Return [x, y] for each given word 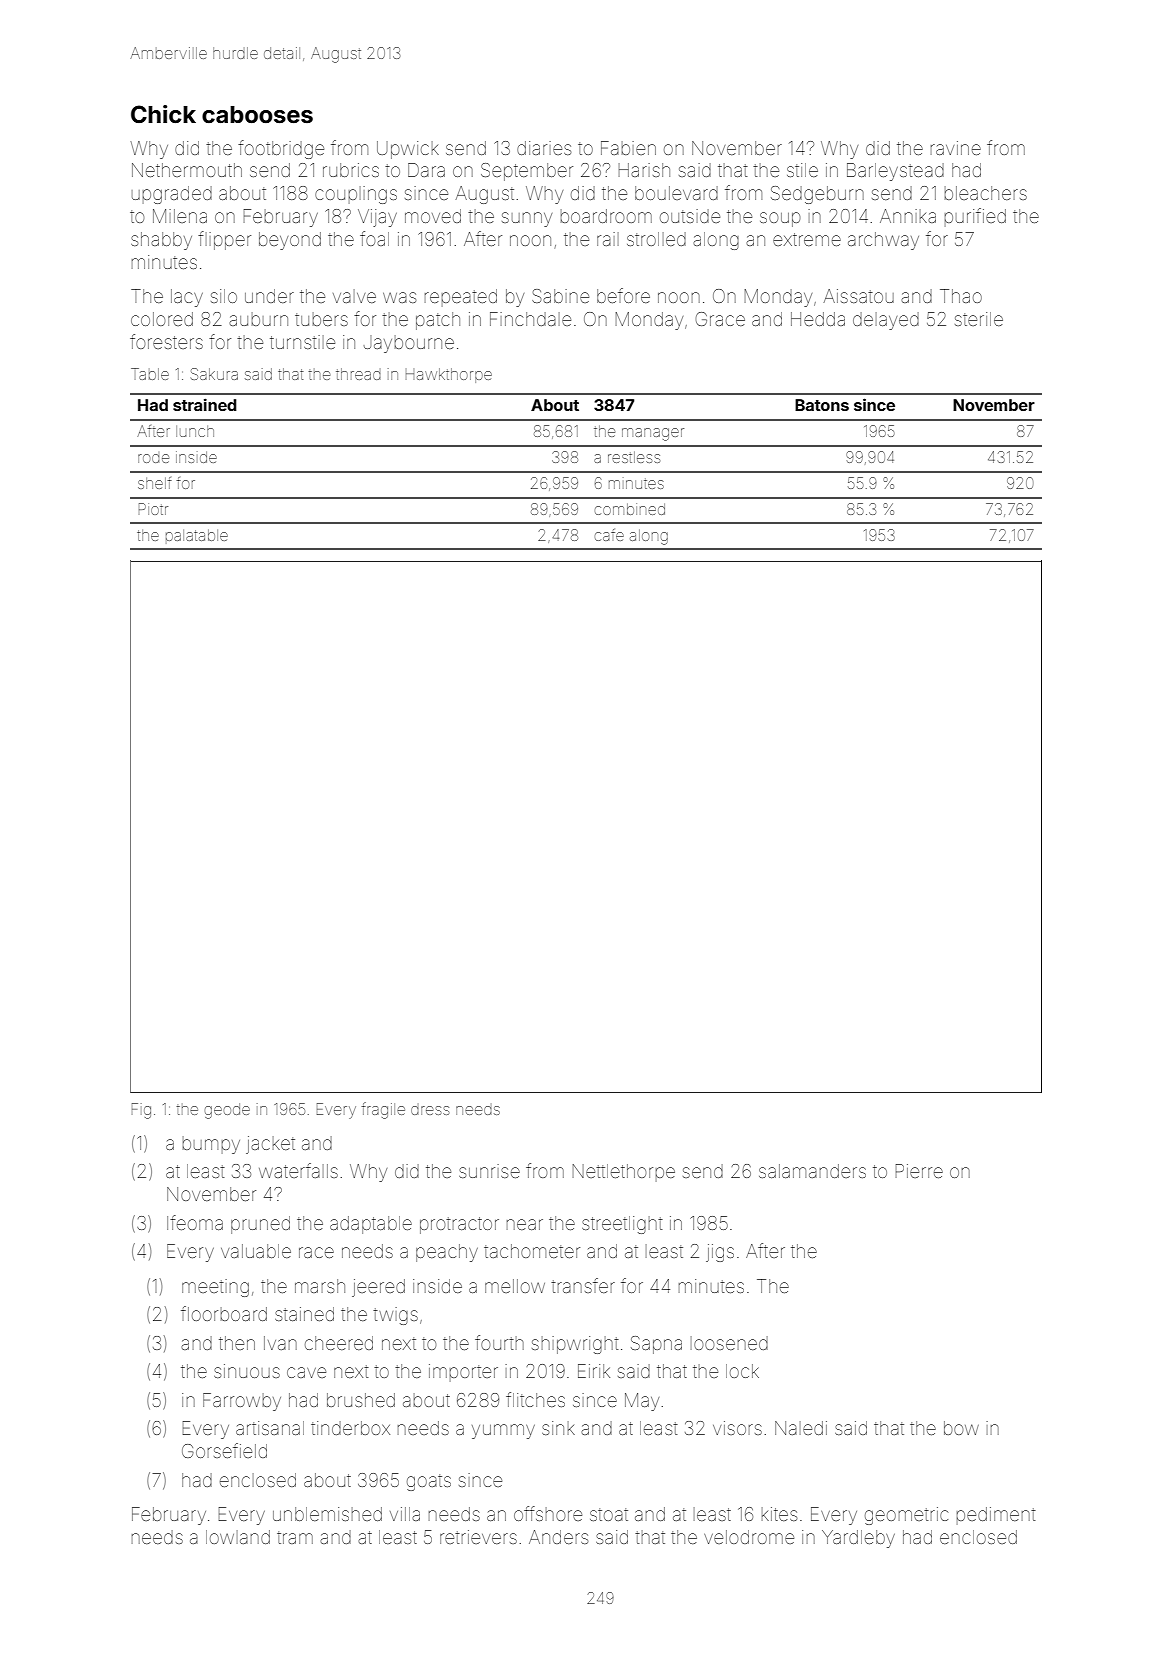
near [525, 1224]
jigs [720, 1253]
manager [653, 434]
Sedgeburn [817, 195]
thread [358, 374]
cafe [609, 535]
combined [630, 509]
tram [295, 1537]
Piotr [153, 509]
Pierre [919, 1171]
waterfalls [298, 1170]
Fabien [628, 148]
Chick [163, 114]
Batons [822, 405]
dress [430, 1110]
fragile [383, 1110]
